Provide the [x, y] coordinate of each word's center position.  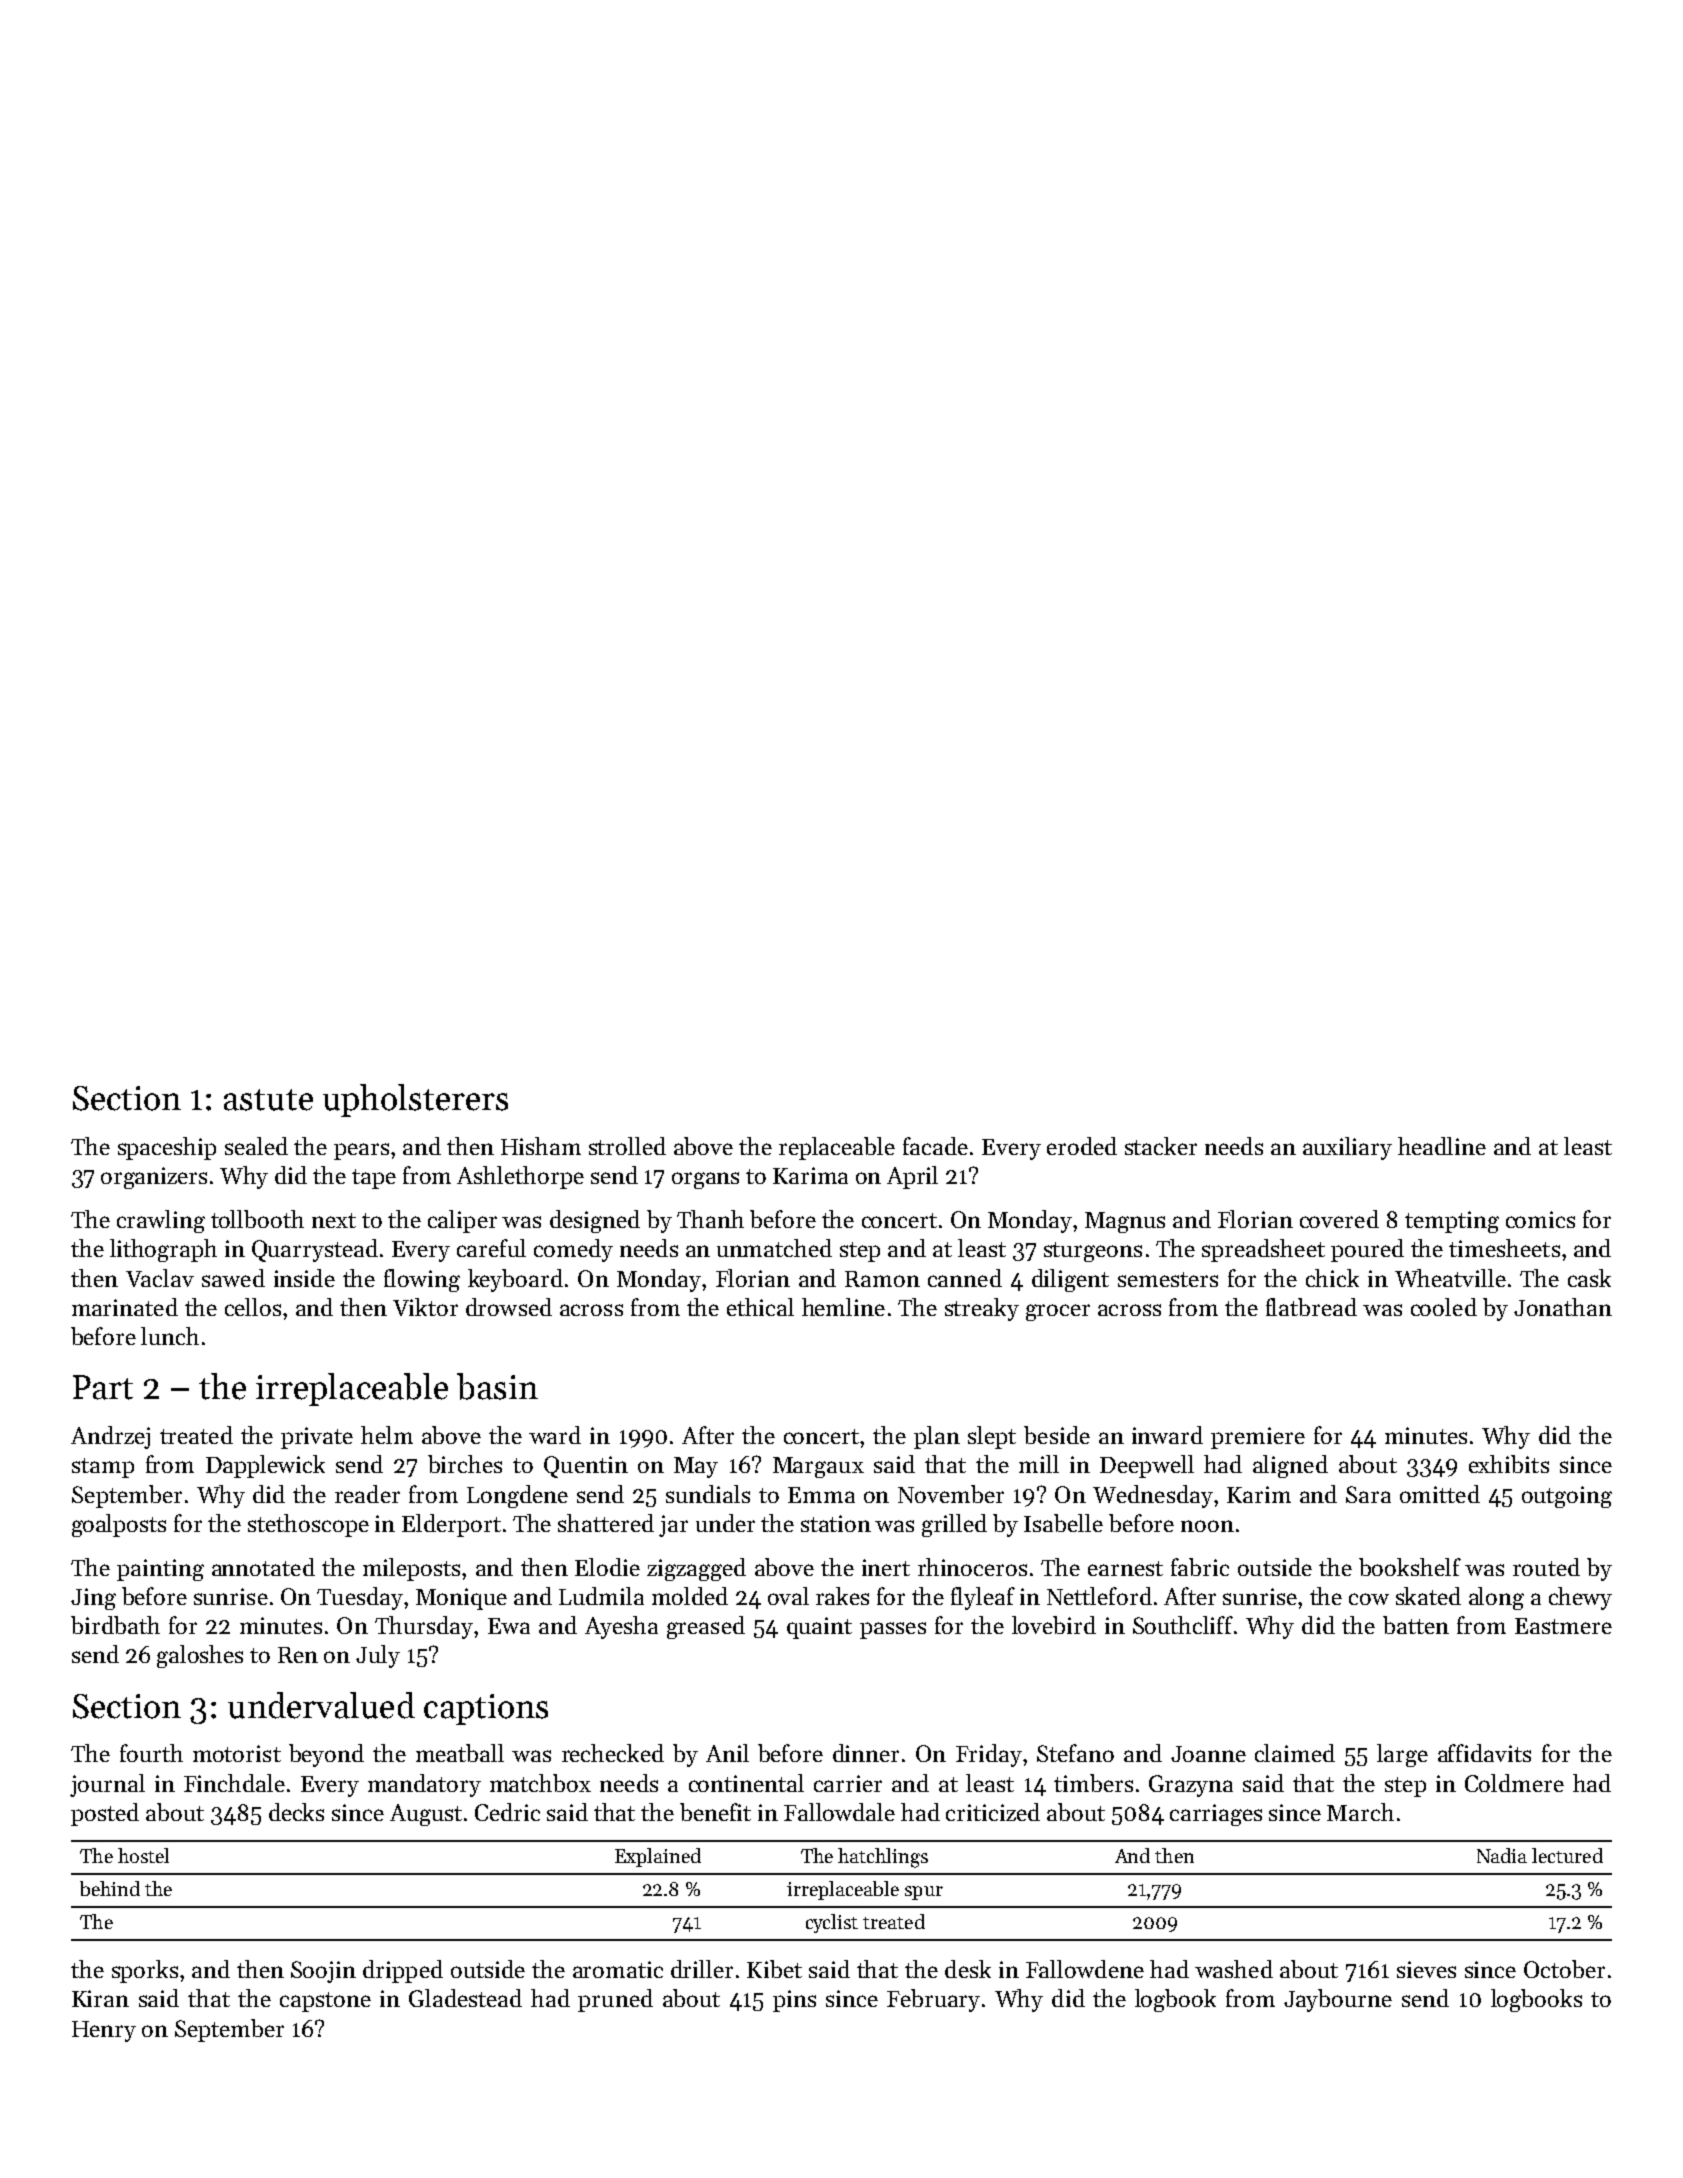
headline [1442, 1146]
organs [705, 1180]
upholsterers [415, 1100]
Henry [104, 2031]
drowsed [509, 1307]
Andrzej [110, 1437]
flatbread [1311, 1307]
